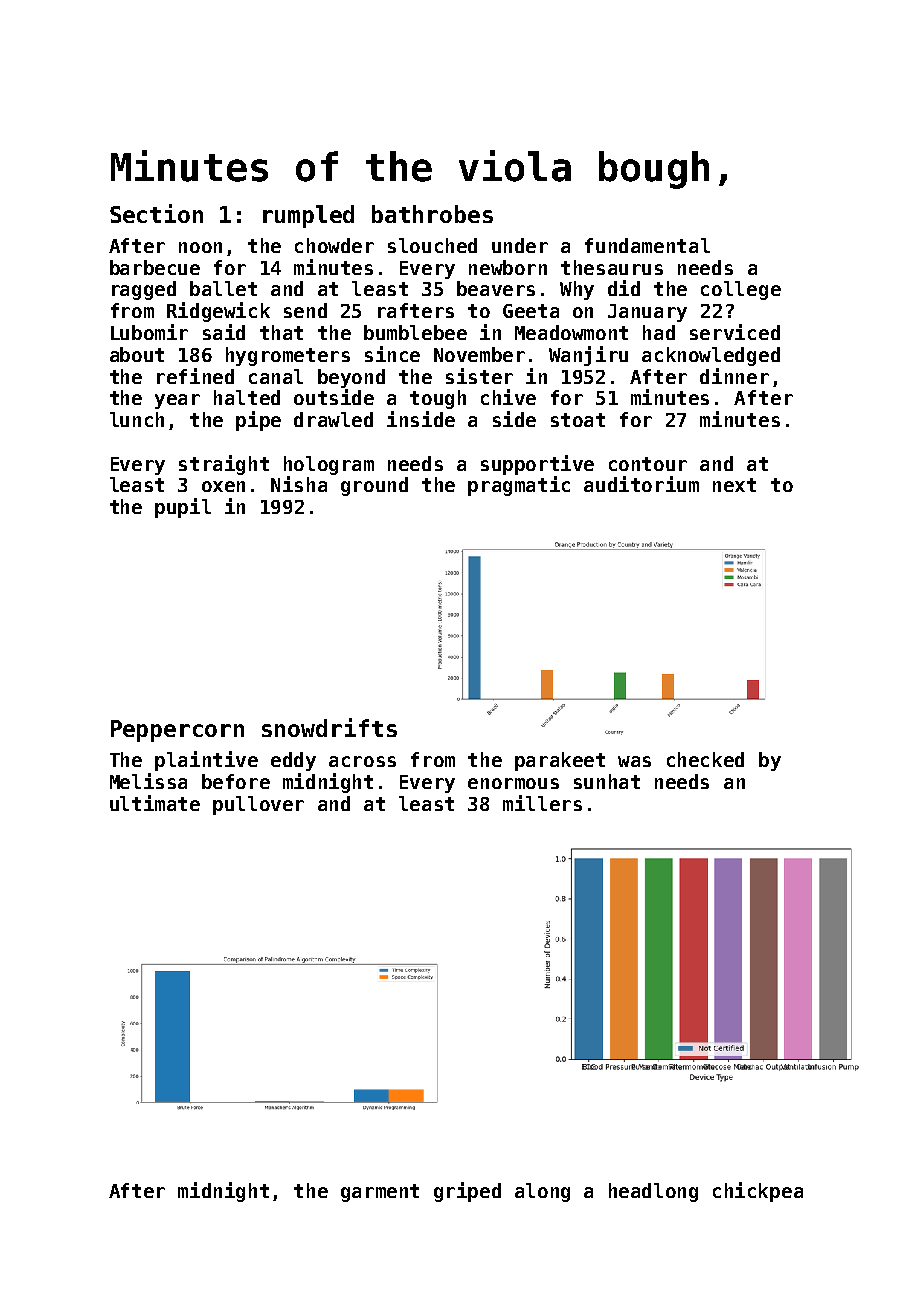 This page has width=924, height=1311. What do you see at coordinates (734, 376) in the page?
I see `dinner` at bounding box center [734, 376].
